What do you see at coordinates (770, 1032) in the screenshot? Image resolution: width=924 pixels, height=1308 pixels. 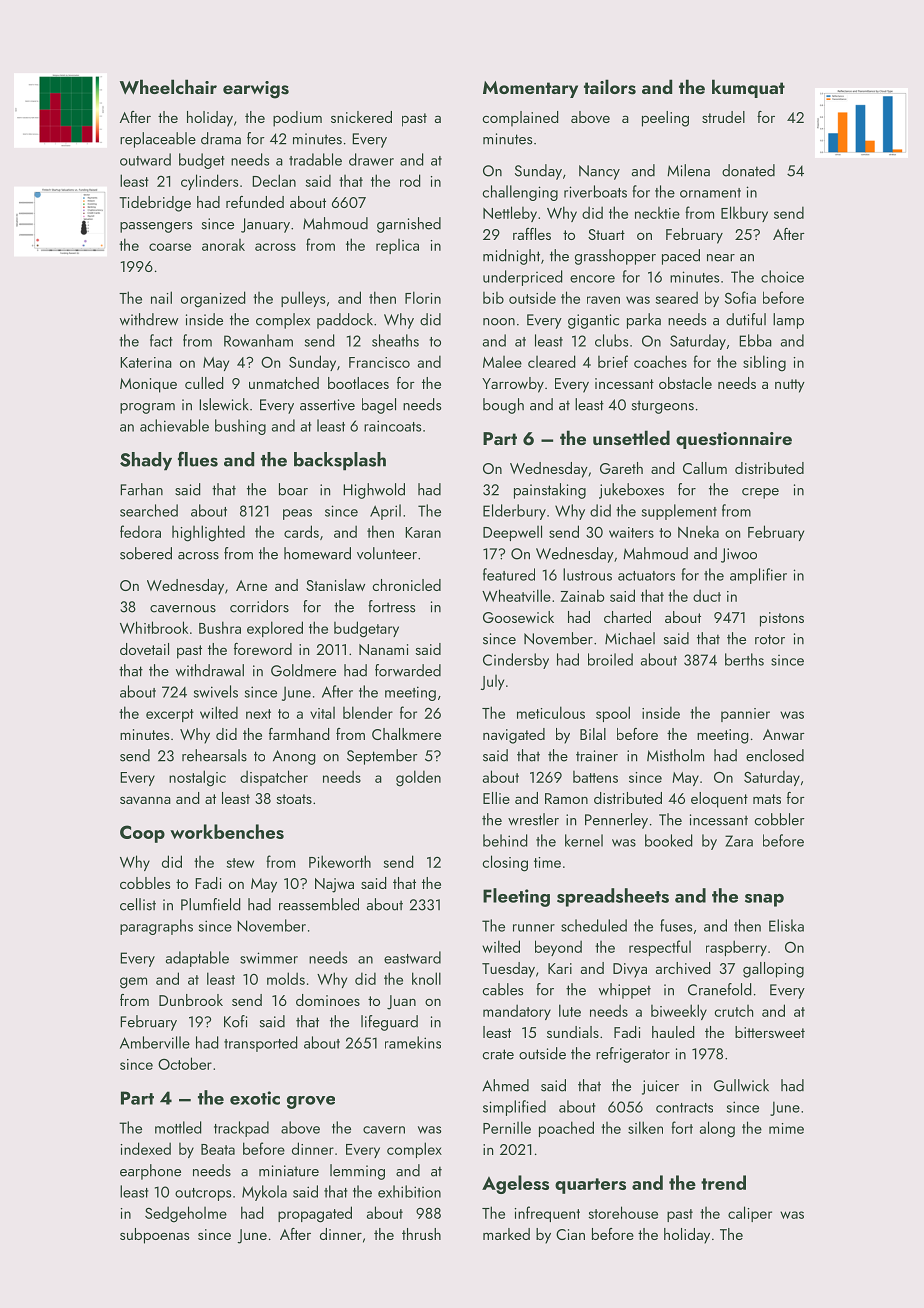 I see `bittersweet` at bounding box center [770, 1032].
